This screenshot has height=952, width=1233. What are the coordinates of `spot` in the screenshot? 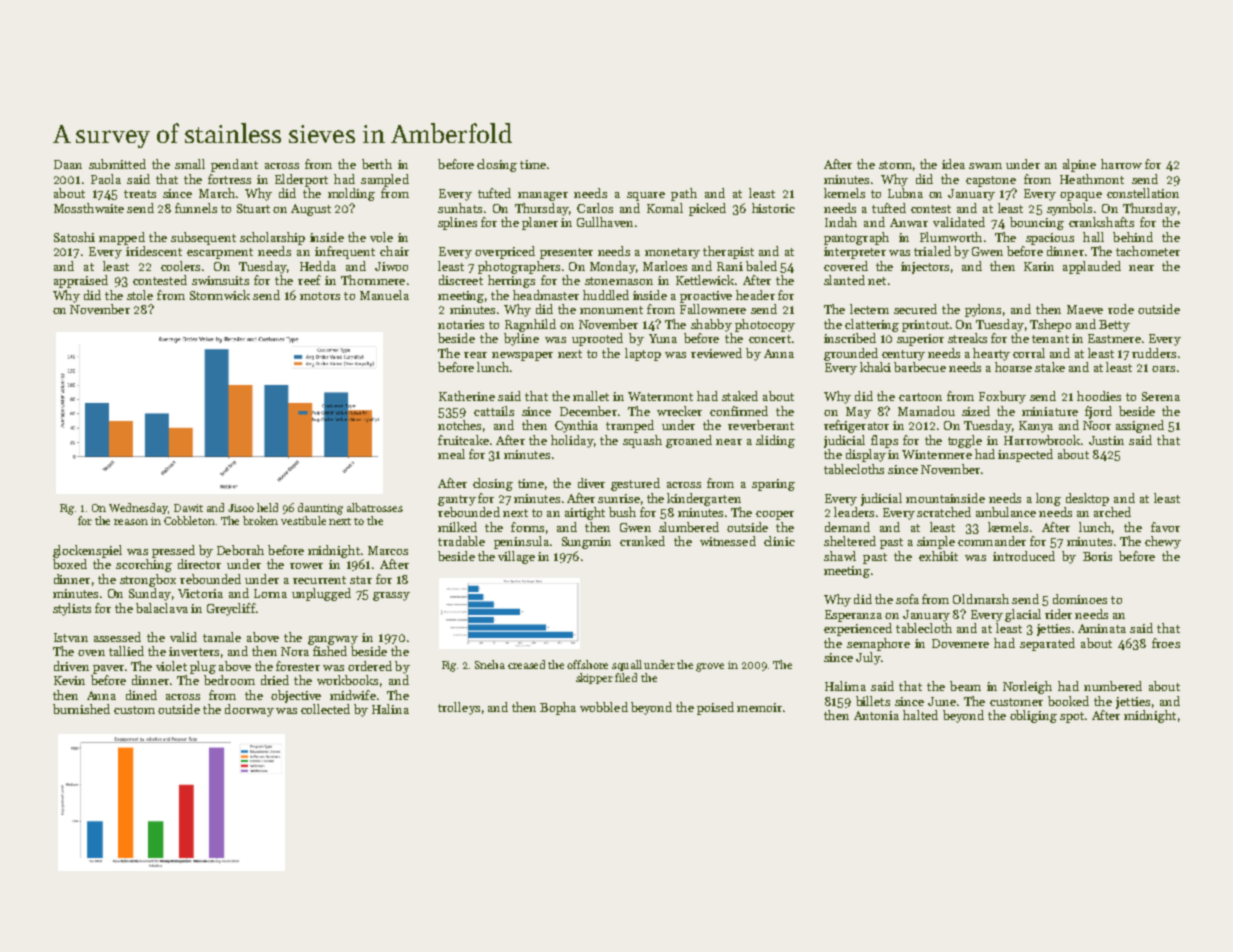 It's located at (1072, 717).
